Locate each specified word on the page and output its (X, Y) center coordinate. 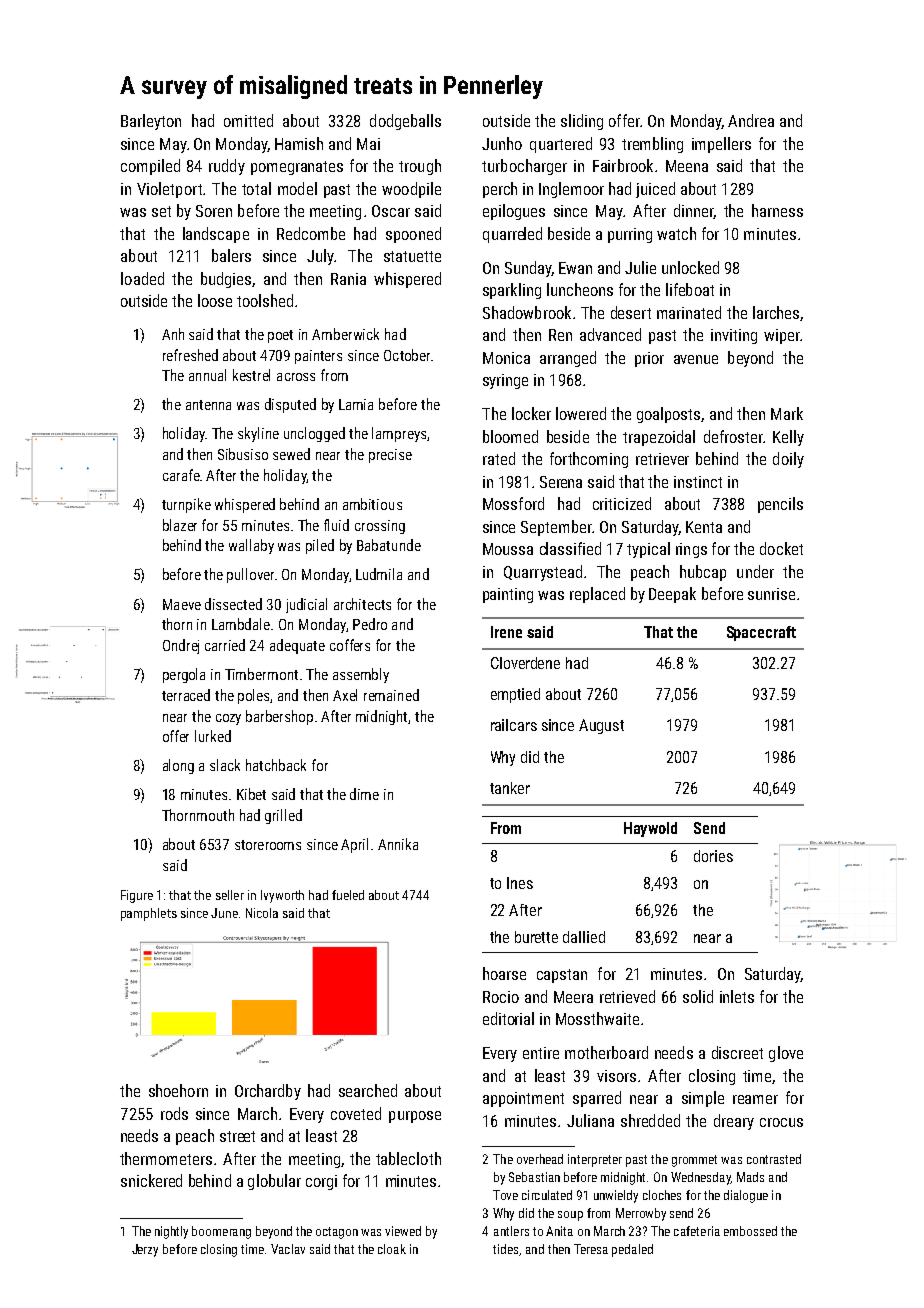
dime (364, 794)
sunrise (771, 594)
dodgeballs (405, 122)
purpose (415, 1117)
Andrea (751, 120)
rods (174, 1113)
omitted (248, 120)
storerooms (268, 845)
